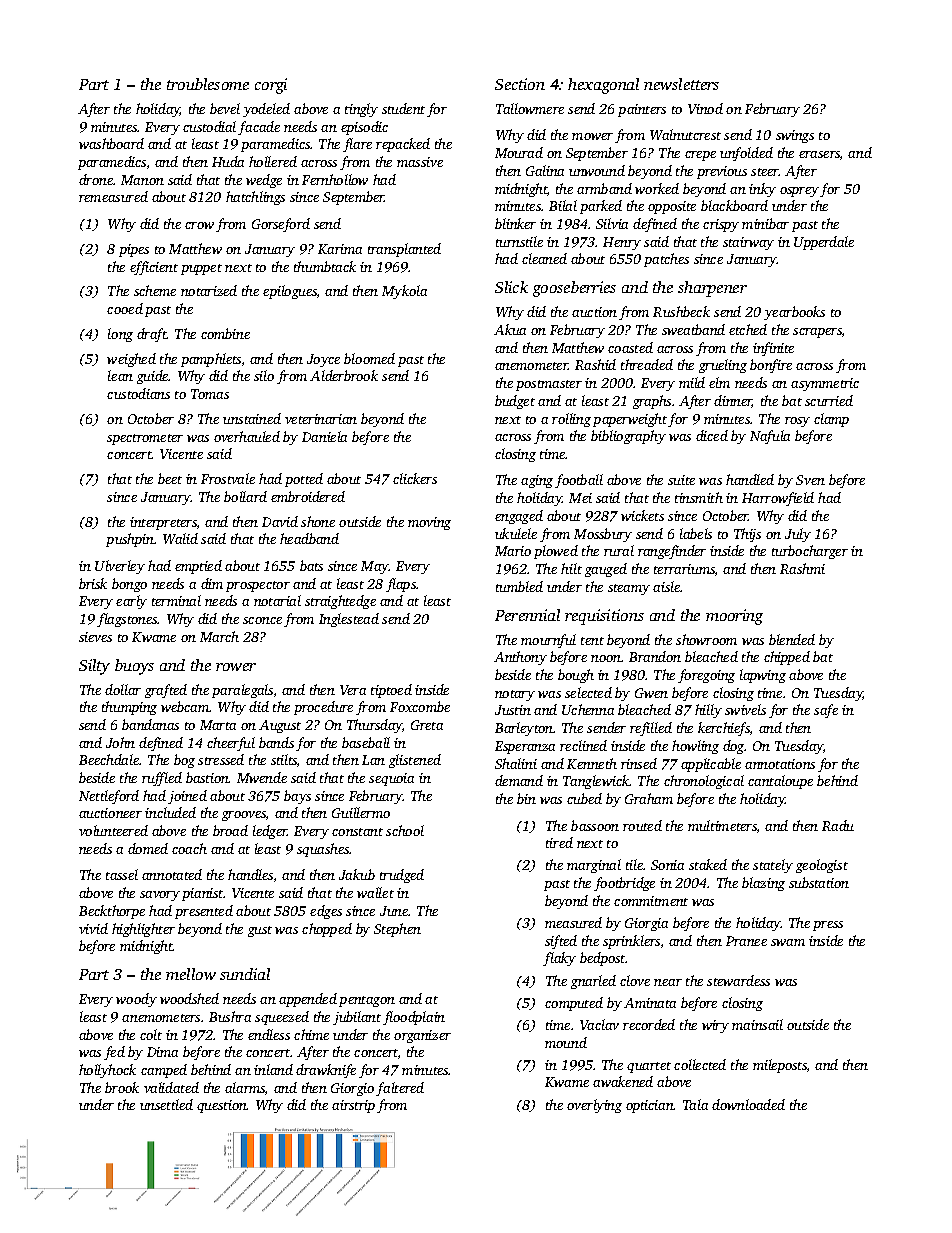 The image size is (952, 1233). I want to click on inland, so click(273, 1069).
